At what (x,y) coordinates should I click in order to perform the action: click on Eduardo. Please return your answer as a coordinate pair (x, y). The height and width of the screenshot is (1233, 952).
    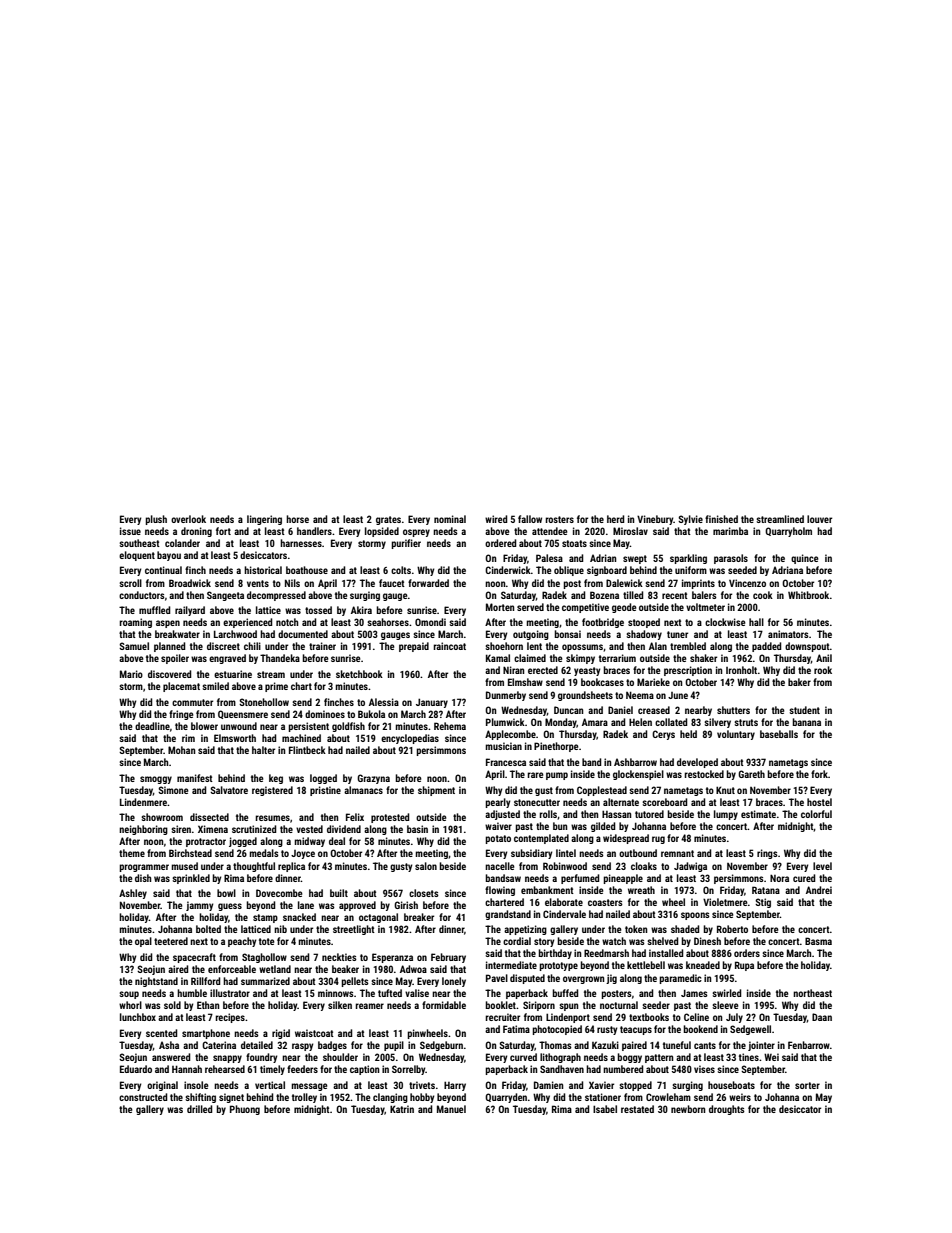
    Looking at the image, I should click on (136, 1069).
